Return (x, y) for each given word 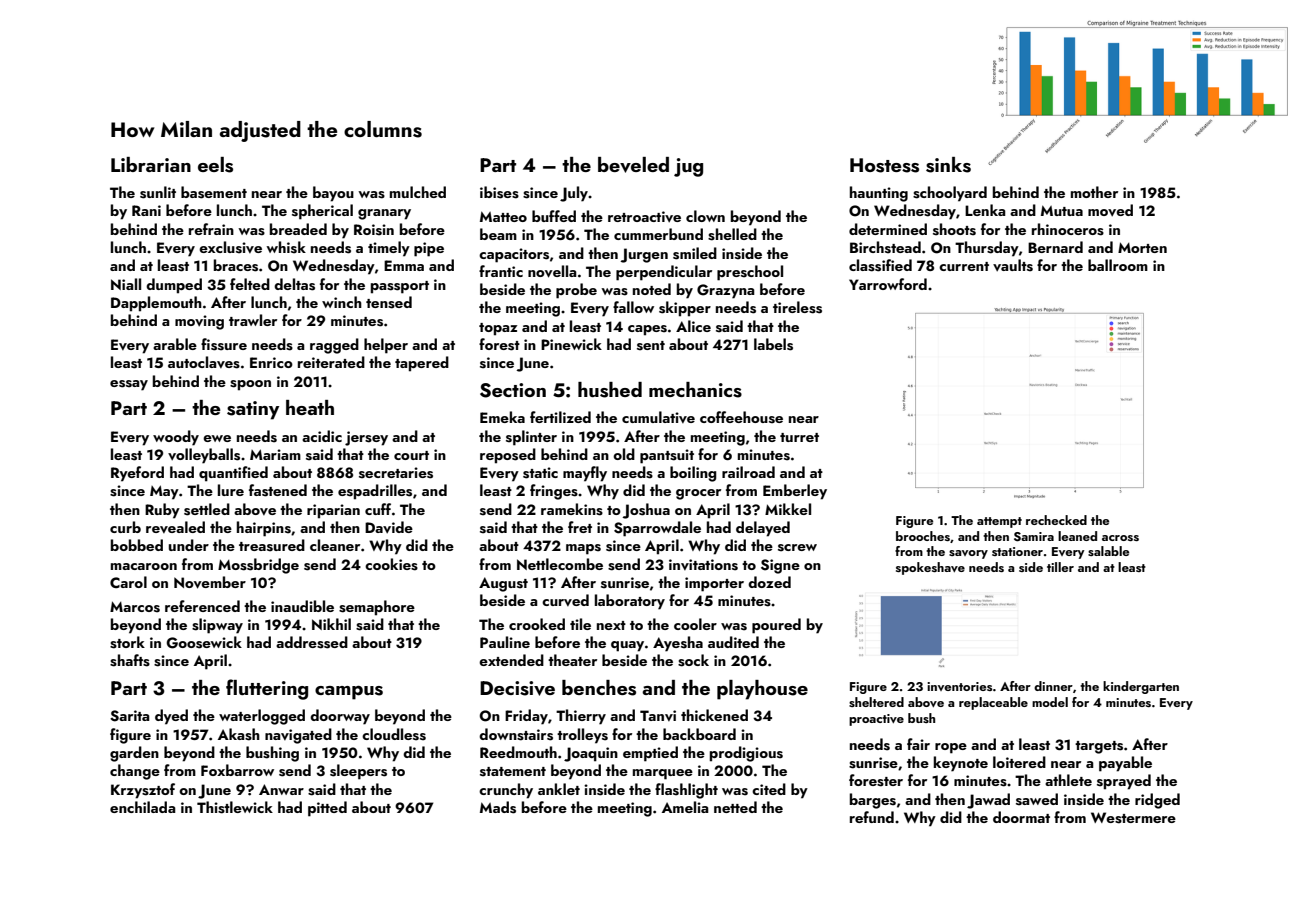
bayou (333, 194)
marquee (663, 774)
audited (733, 642)
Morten (1142, 247)
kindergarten (1141, 687)
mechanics (695, 390)
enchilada (143, 807)
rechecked (1056, 520)
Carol (128, 582)
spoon (250, 385)
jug (688, 167)
